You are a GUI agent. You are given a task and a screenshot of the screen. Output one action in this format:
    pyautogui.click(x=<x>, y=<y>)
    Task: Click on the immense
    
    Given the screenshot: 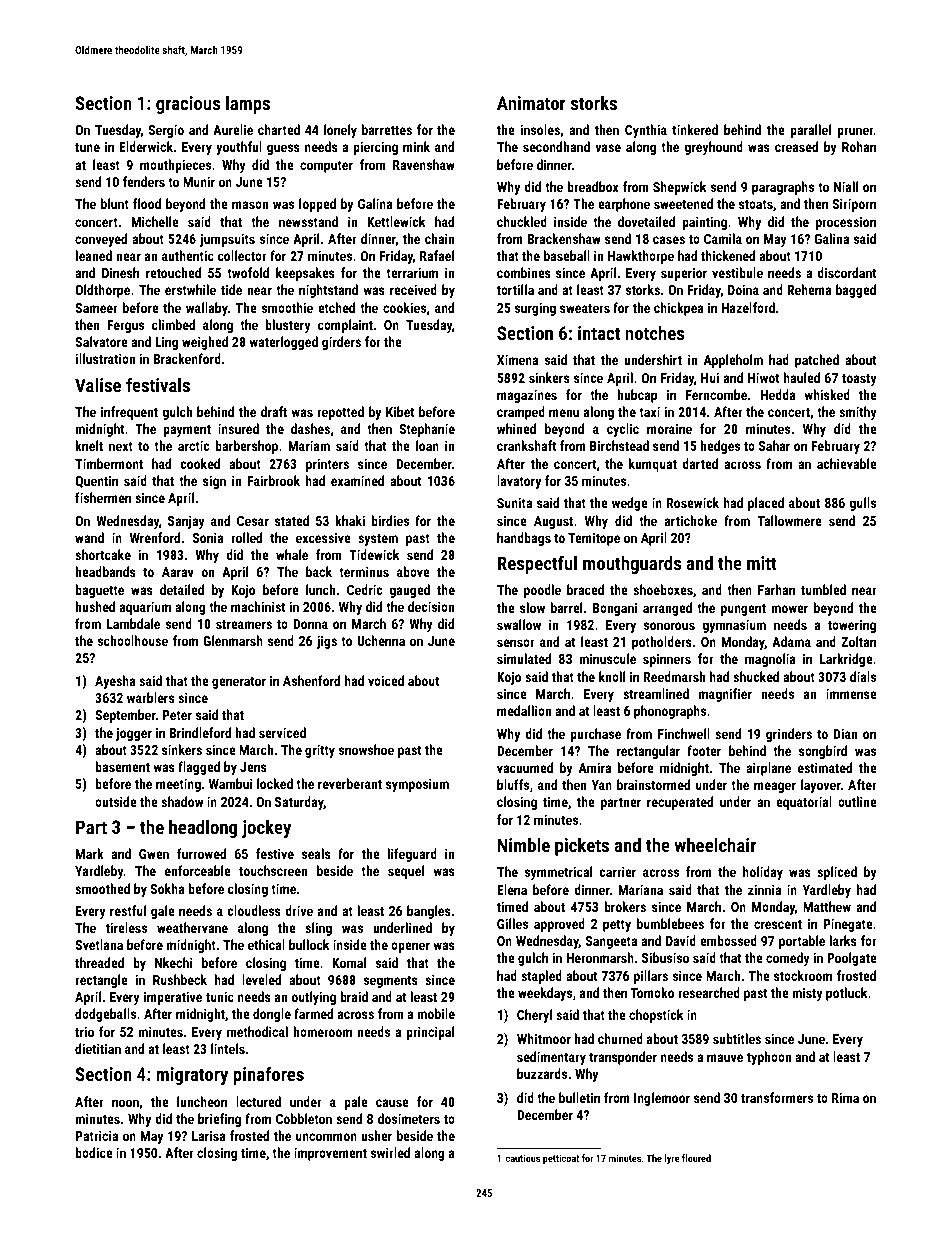 What is the action you would take?
    pyautogui.click(x=851, y=693)
